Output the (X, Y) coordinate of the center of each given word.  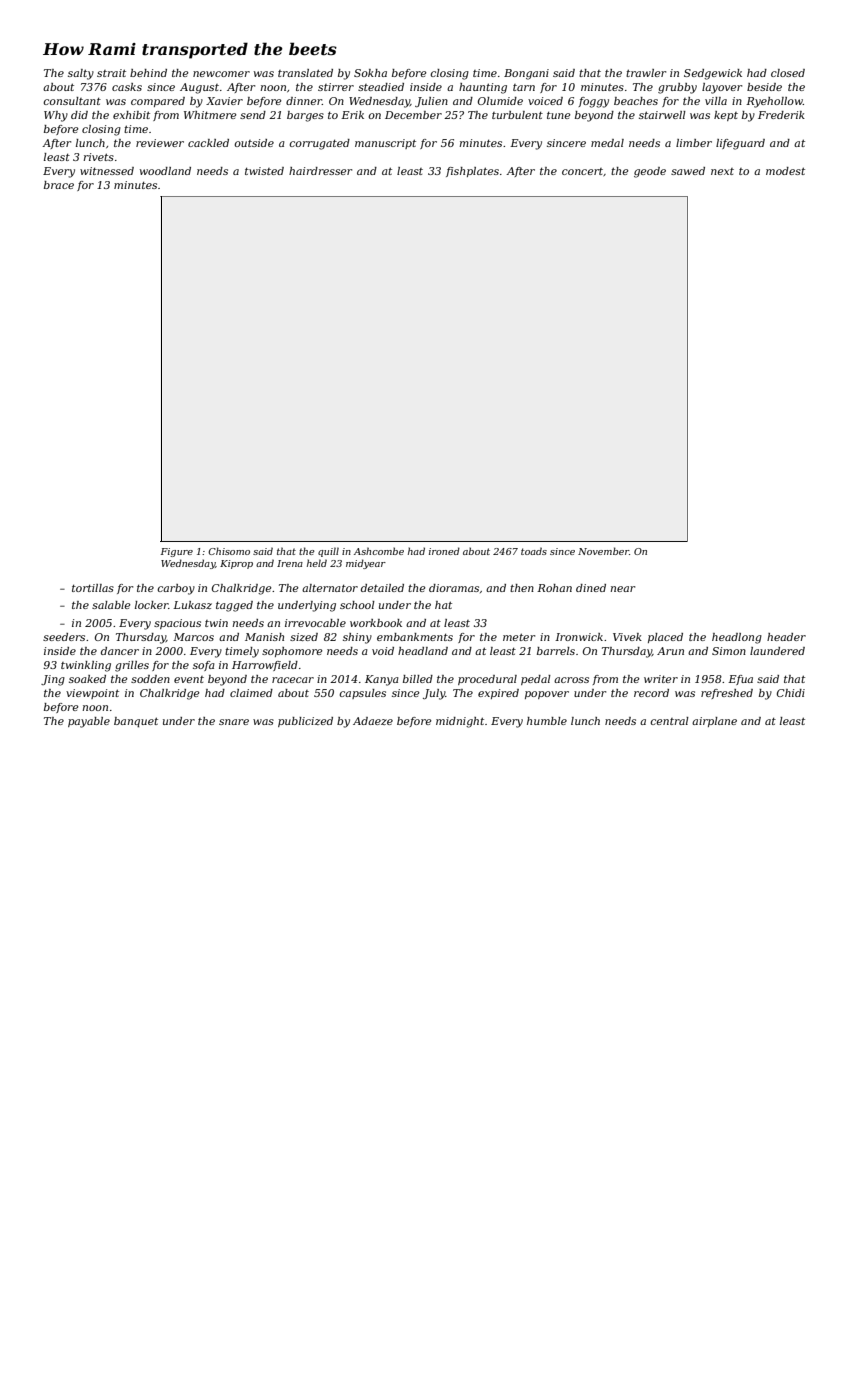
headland (423, 651)
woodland (165, 171)
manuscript (385, 144)
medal (607, 143)
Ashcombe (379, 551)
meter (519, 637)
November (603, 551)
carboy (176, 589)
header (786, 637)
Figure (177, 552)
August (199, 88)
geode (650, 172)
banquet (136, 722)
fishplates (472, 172)
